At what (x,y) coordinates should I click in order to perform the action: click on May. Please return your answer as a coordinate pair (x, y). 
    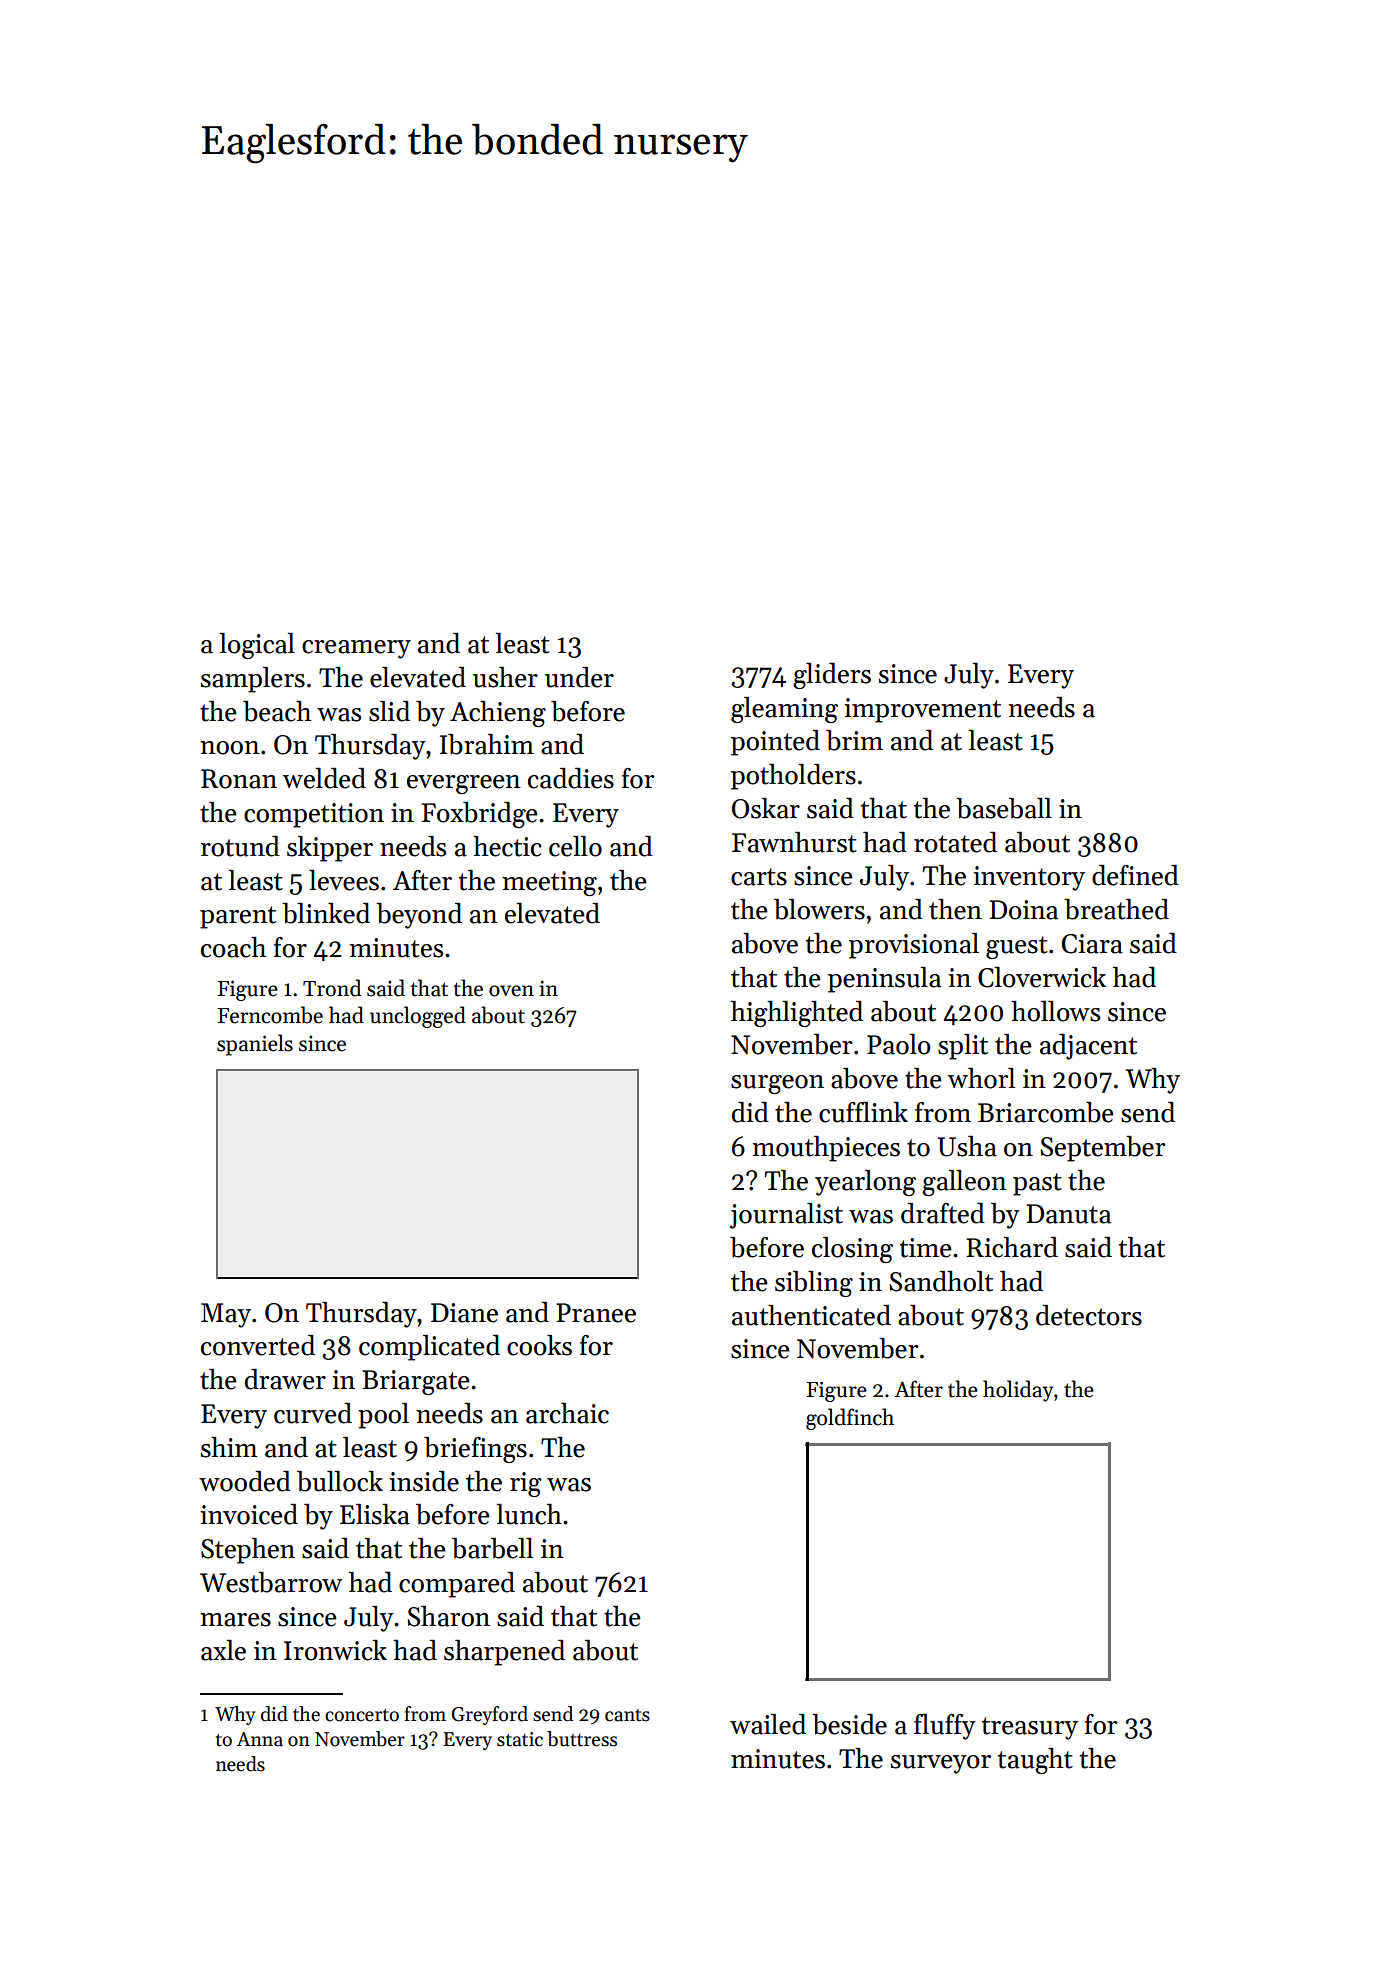
    Looking at the image, I should click on (226, 1315).
